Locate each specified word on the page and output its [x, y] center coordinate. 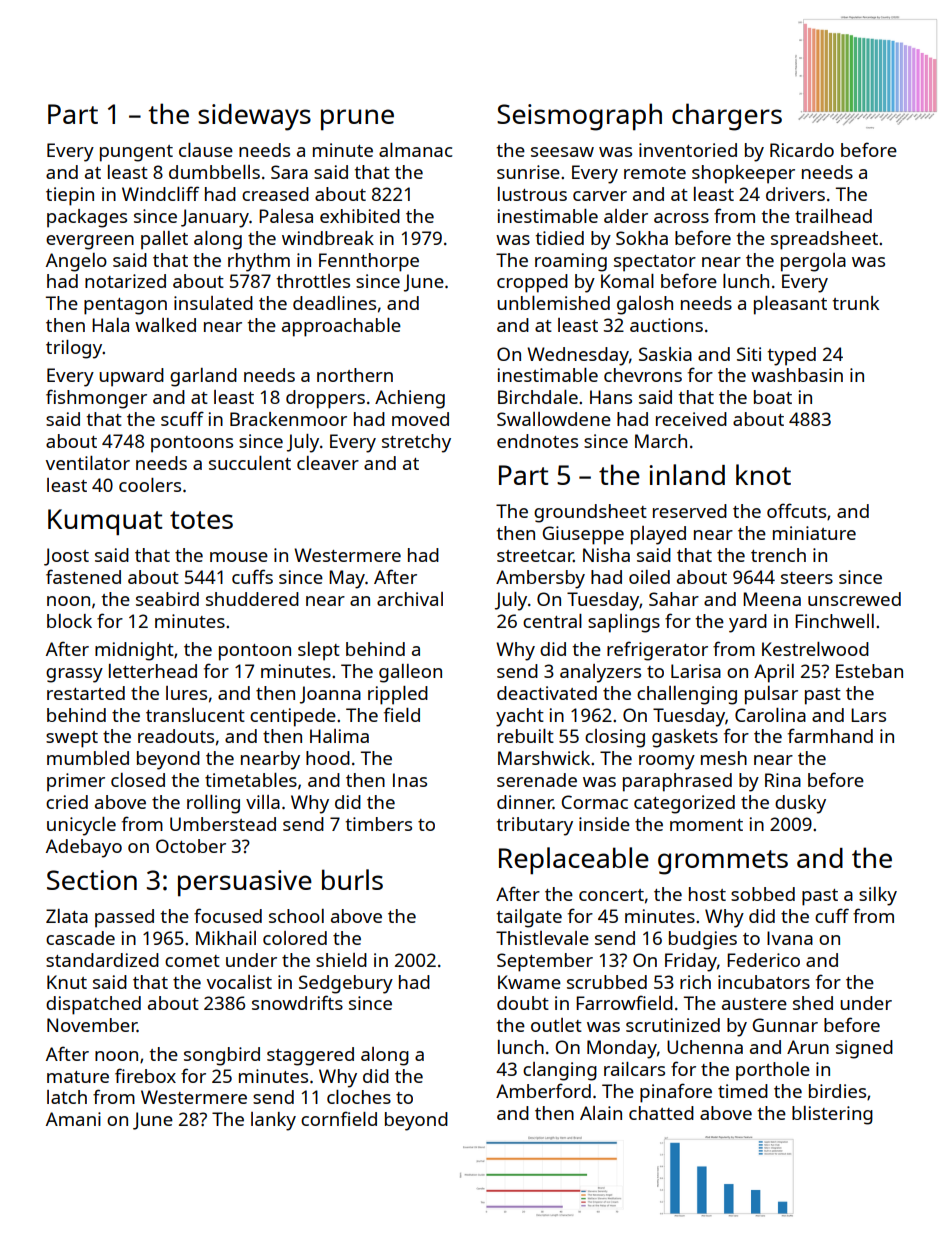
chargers [727, 117]
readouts [176, 736]
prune [357, 120]
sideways [254, 117]
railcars [634, 1069]
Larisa [696, 671]
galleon [410, 673]
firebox [145, 1075]
